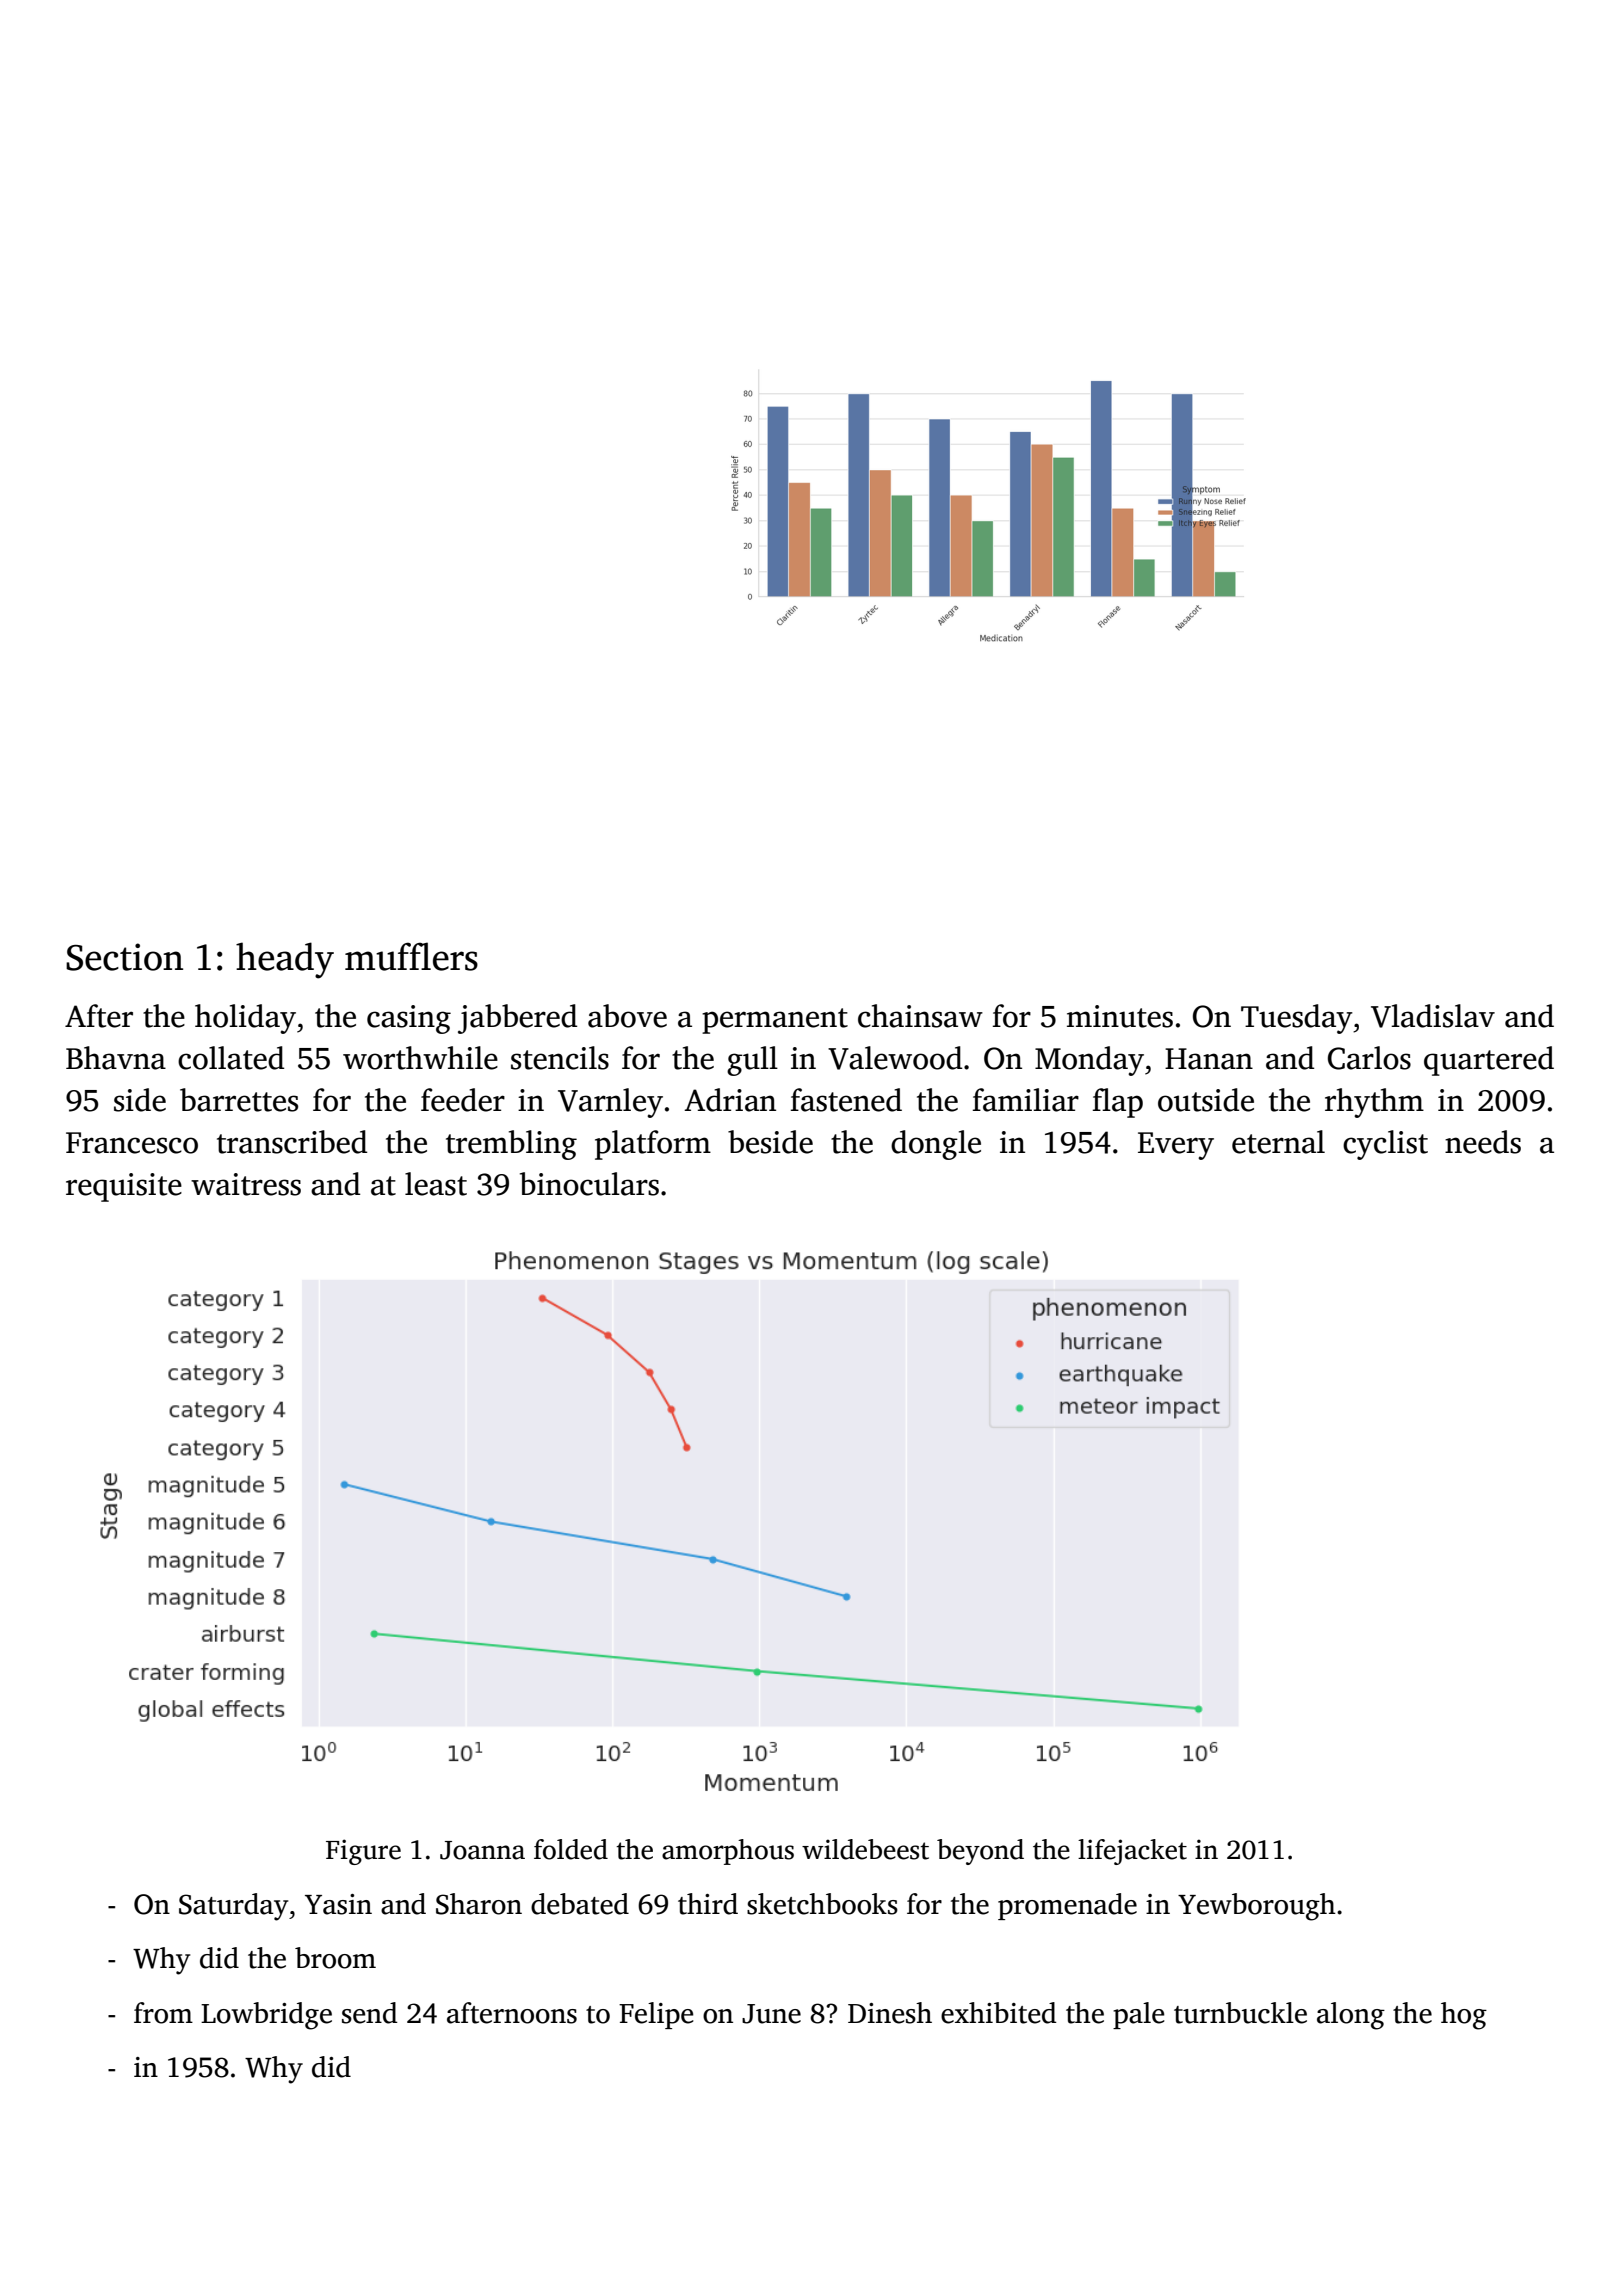  I want to click on Vladislav, so click(1433, 1016).
